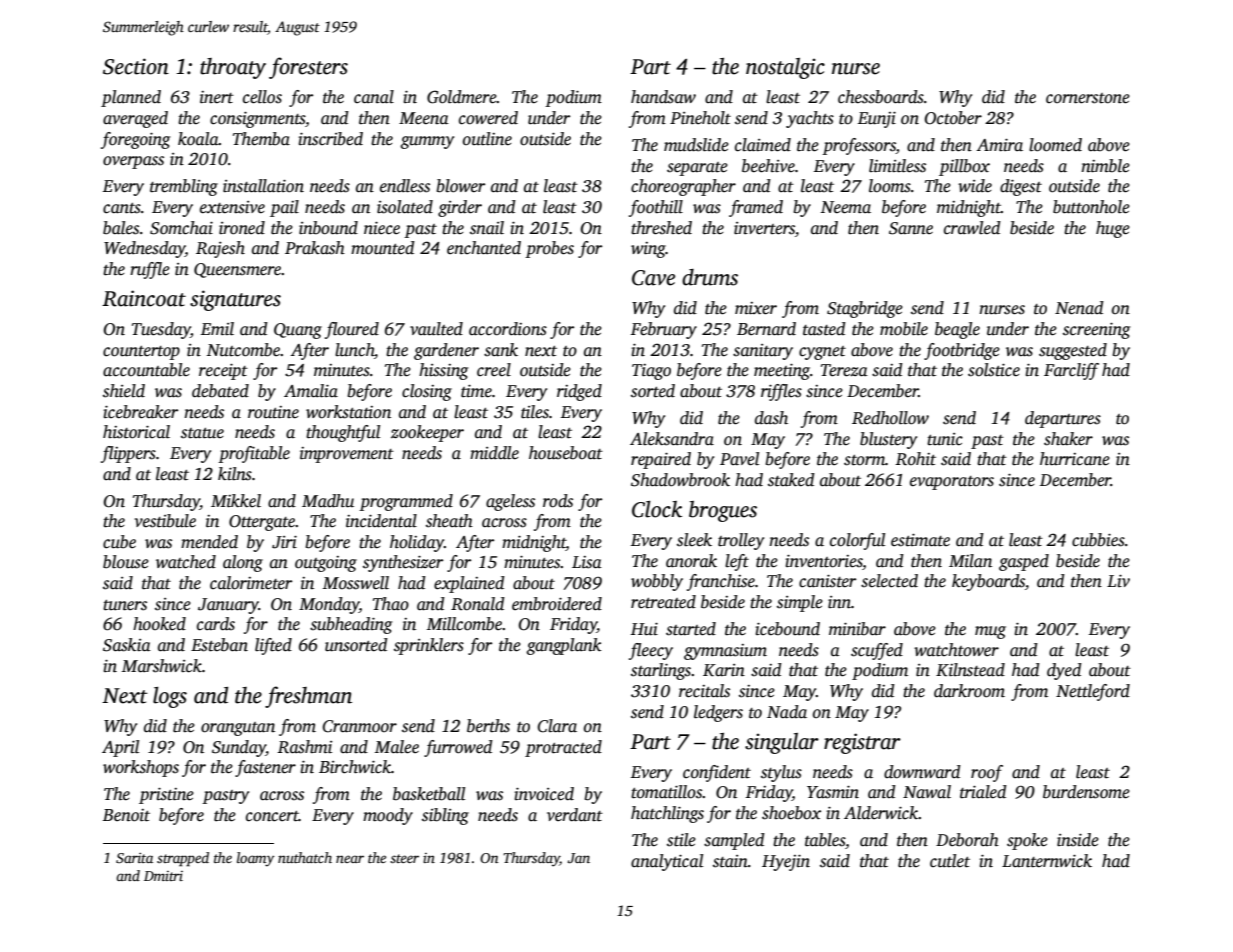  Describe the element at coordinates (644, 629) in the screenshot. I see `Hui` at that location.
